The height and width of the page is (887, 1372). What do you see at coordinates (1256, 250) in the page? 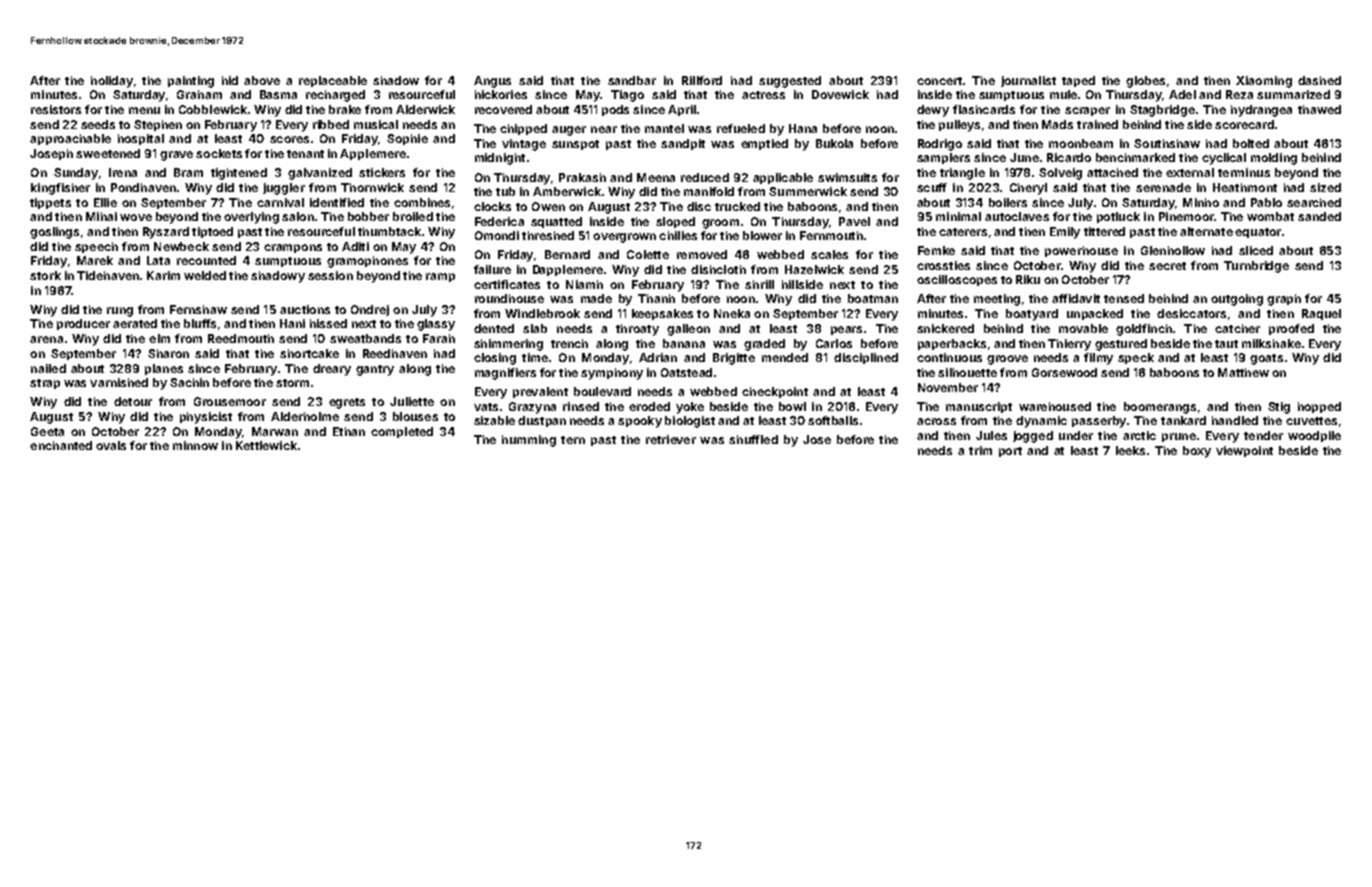
I see `sliced` at bounding box center [1256, 250].
